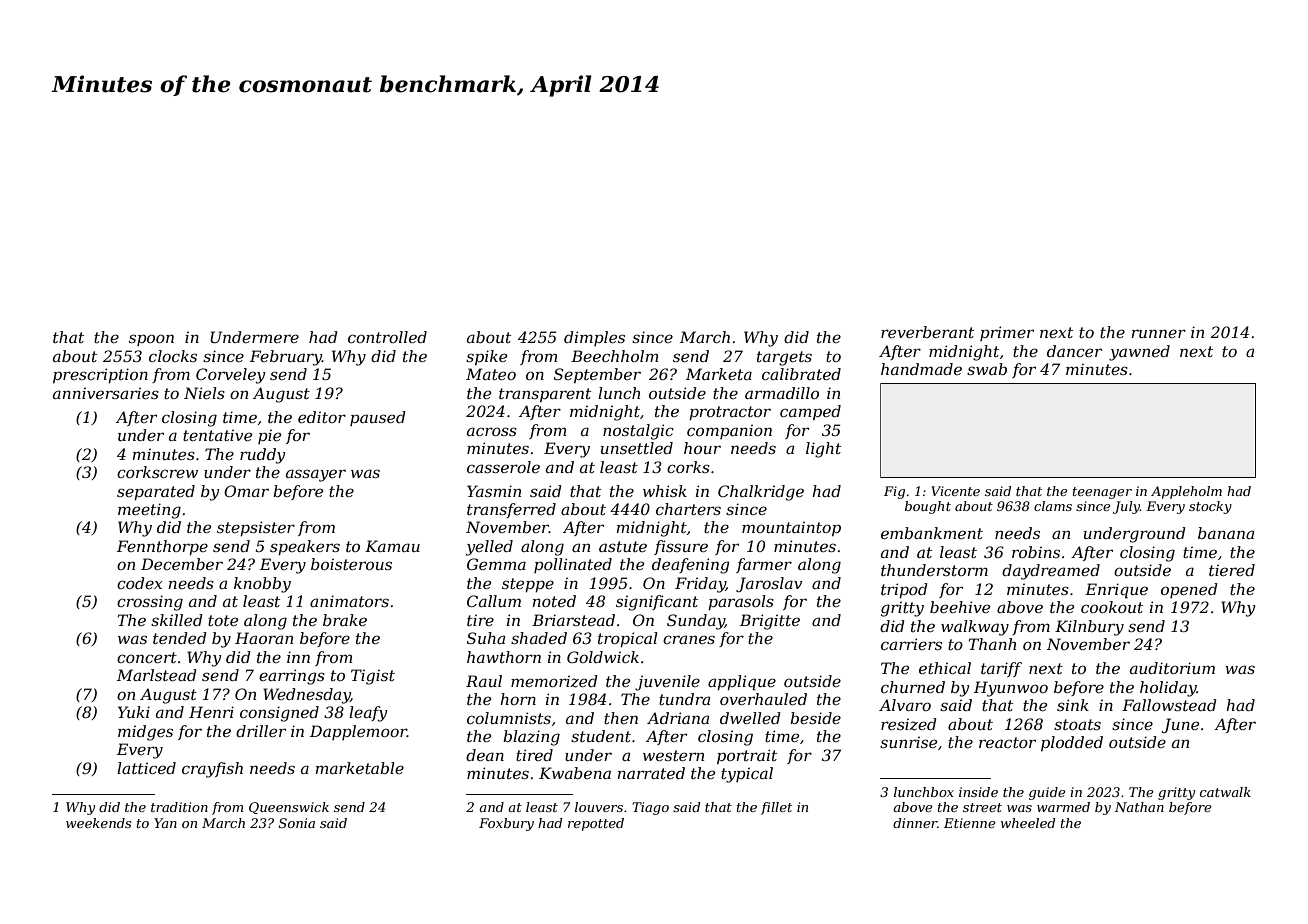 Image resolution: width=1308 pixels, height=924 pixels. I want to click on dimples, so click(594, 338).
